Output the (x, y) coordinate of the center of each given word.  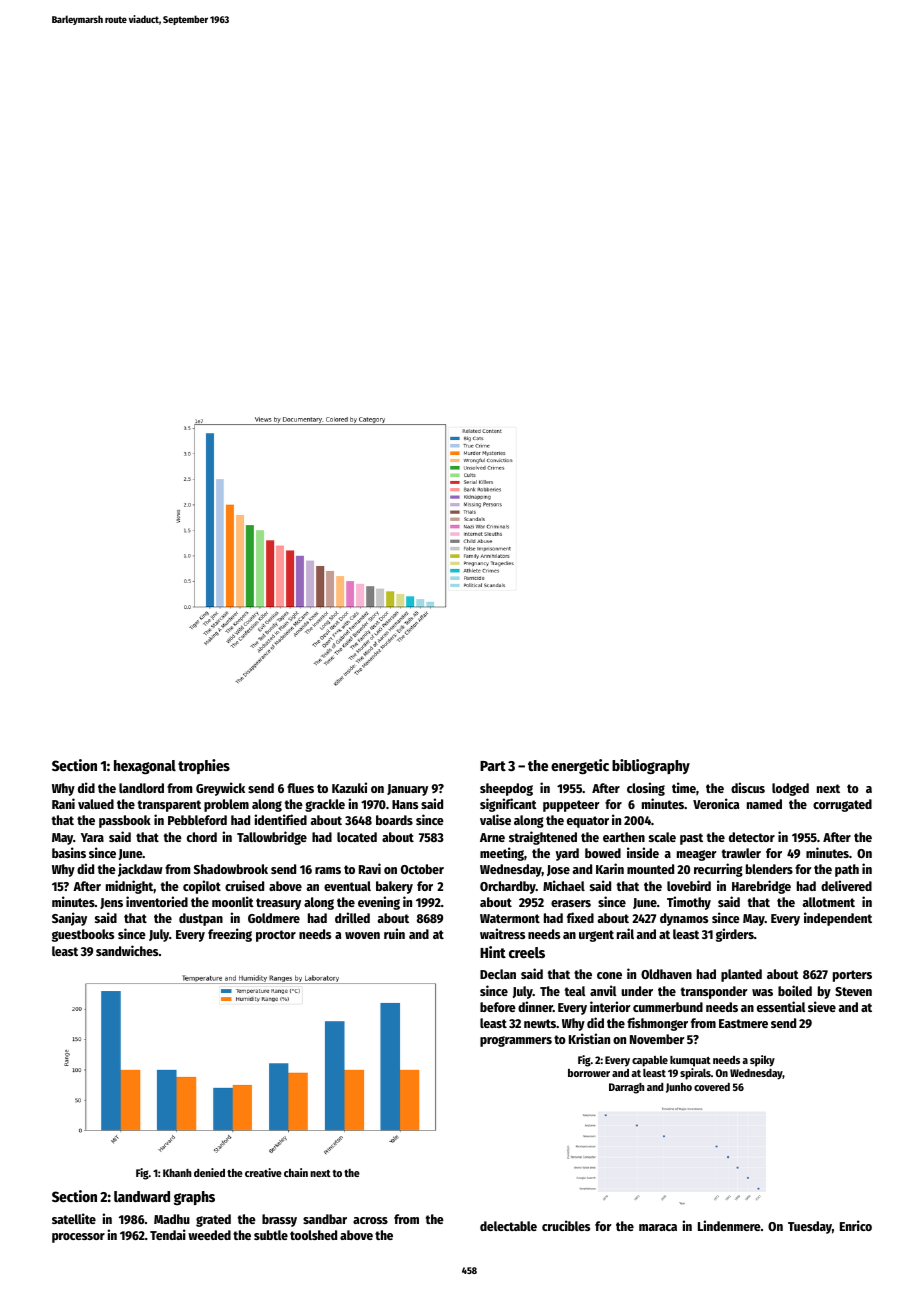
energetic (580, 766)
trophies (204, 766)
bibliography (651, 766)
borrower (589, 1073)
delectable (508, 1226)
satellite (74, 1218)
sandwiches (127, 950)
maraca (658, 1227)
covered (712, 1087)
